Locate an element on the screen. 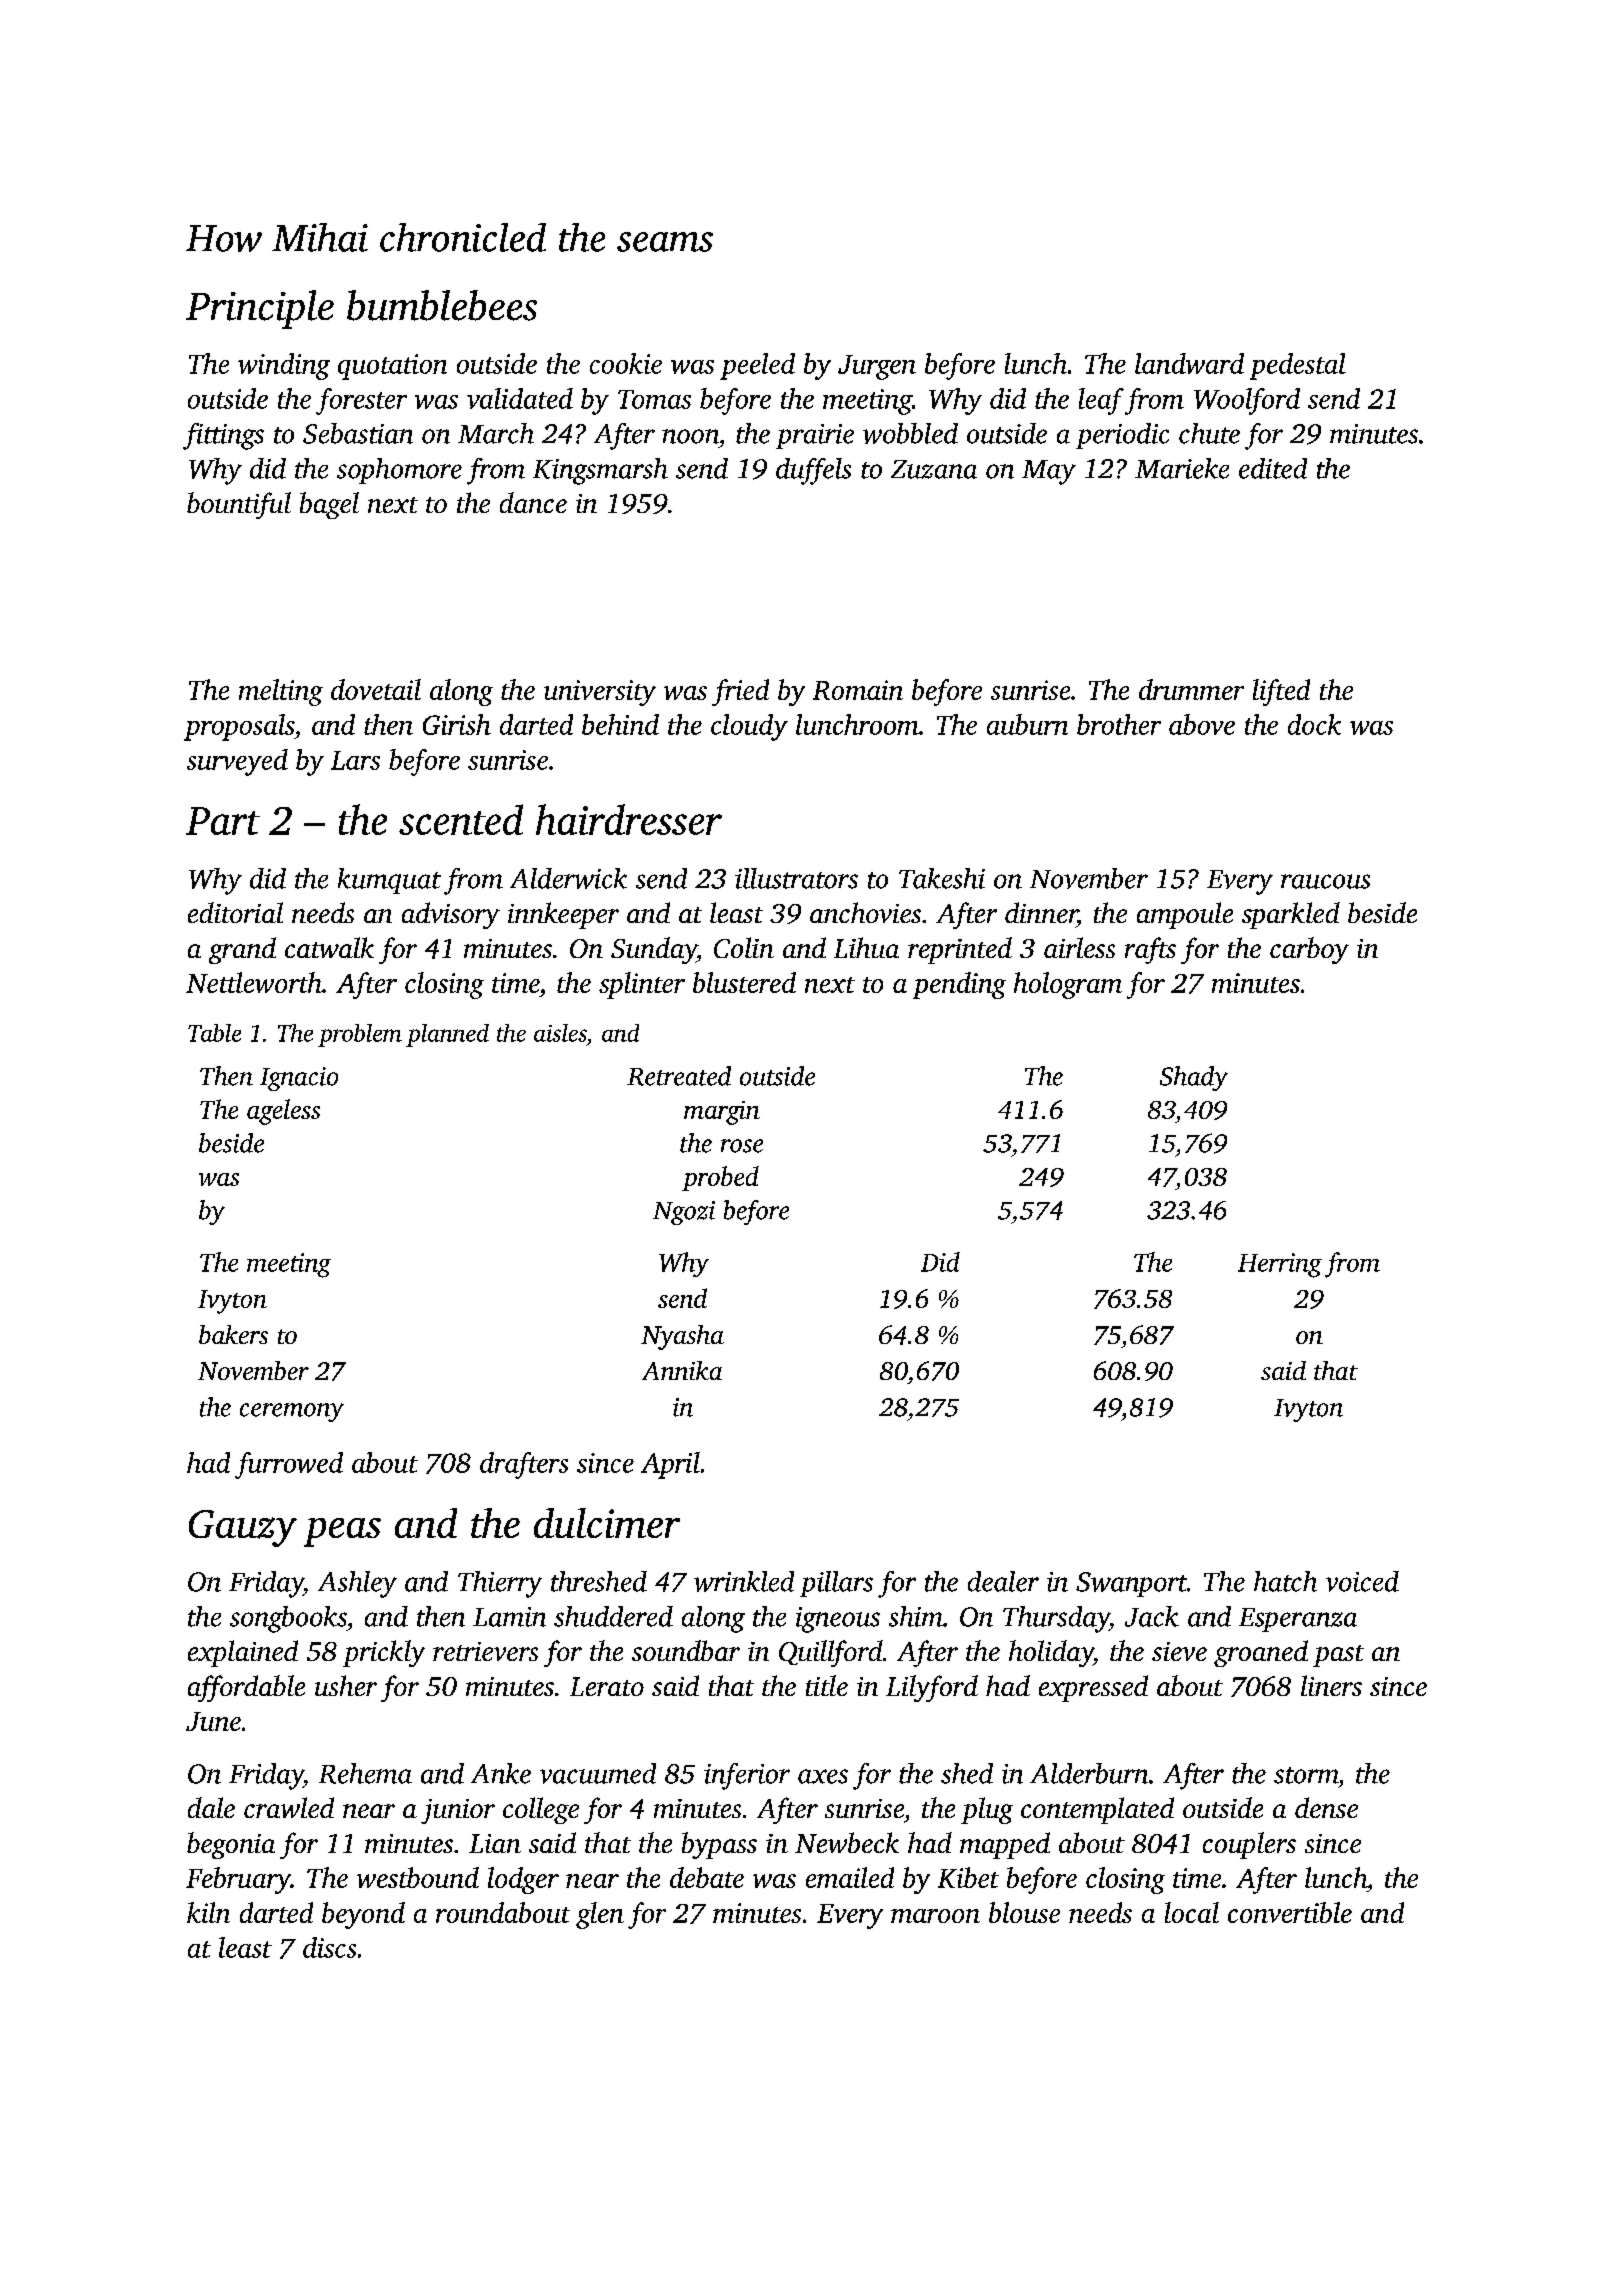 This screenshot has height=2292, width=1620. surveyed is located at coordinates (237, 762).
